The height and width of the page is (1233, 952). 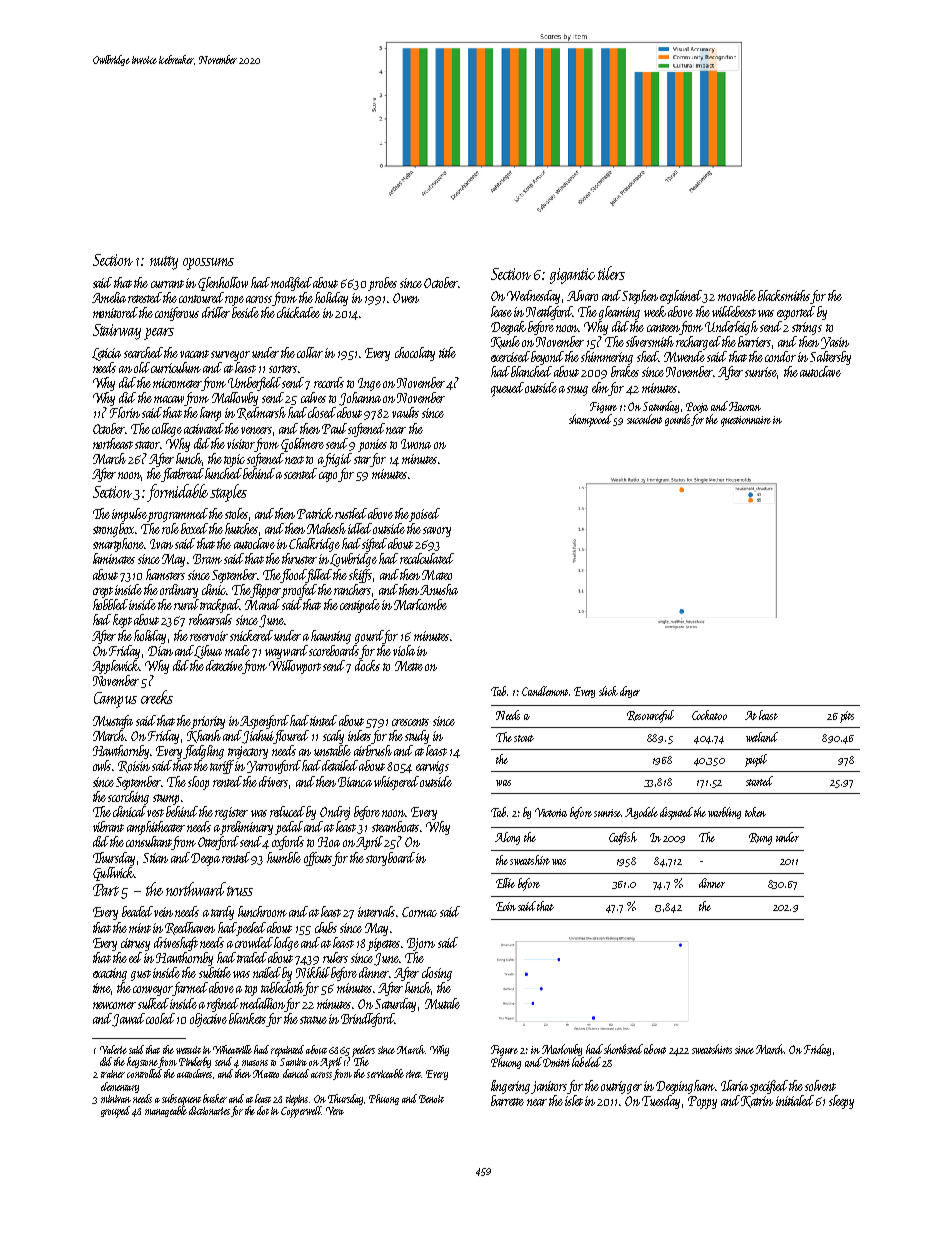 What do you see at coordinates (841, 1102) in the page?
I see `sleepy` at bounding box center [841, 1102].
